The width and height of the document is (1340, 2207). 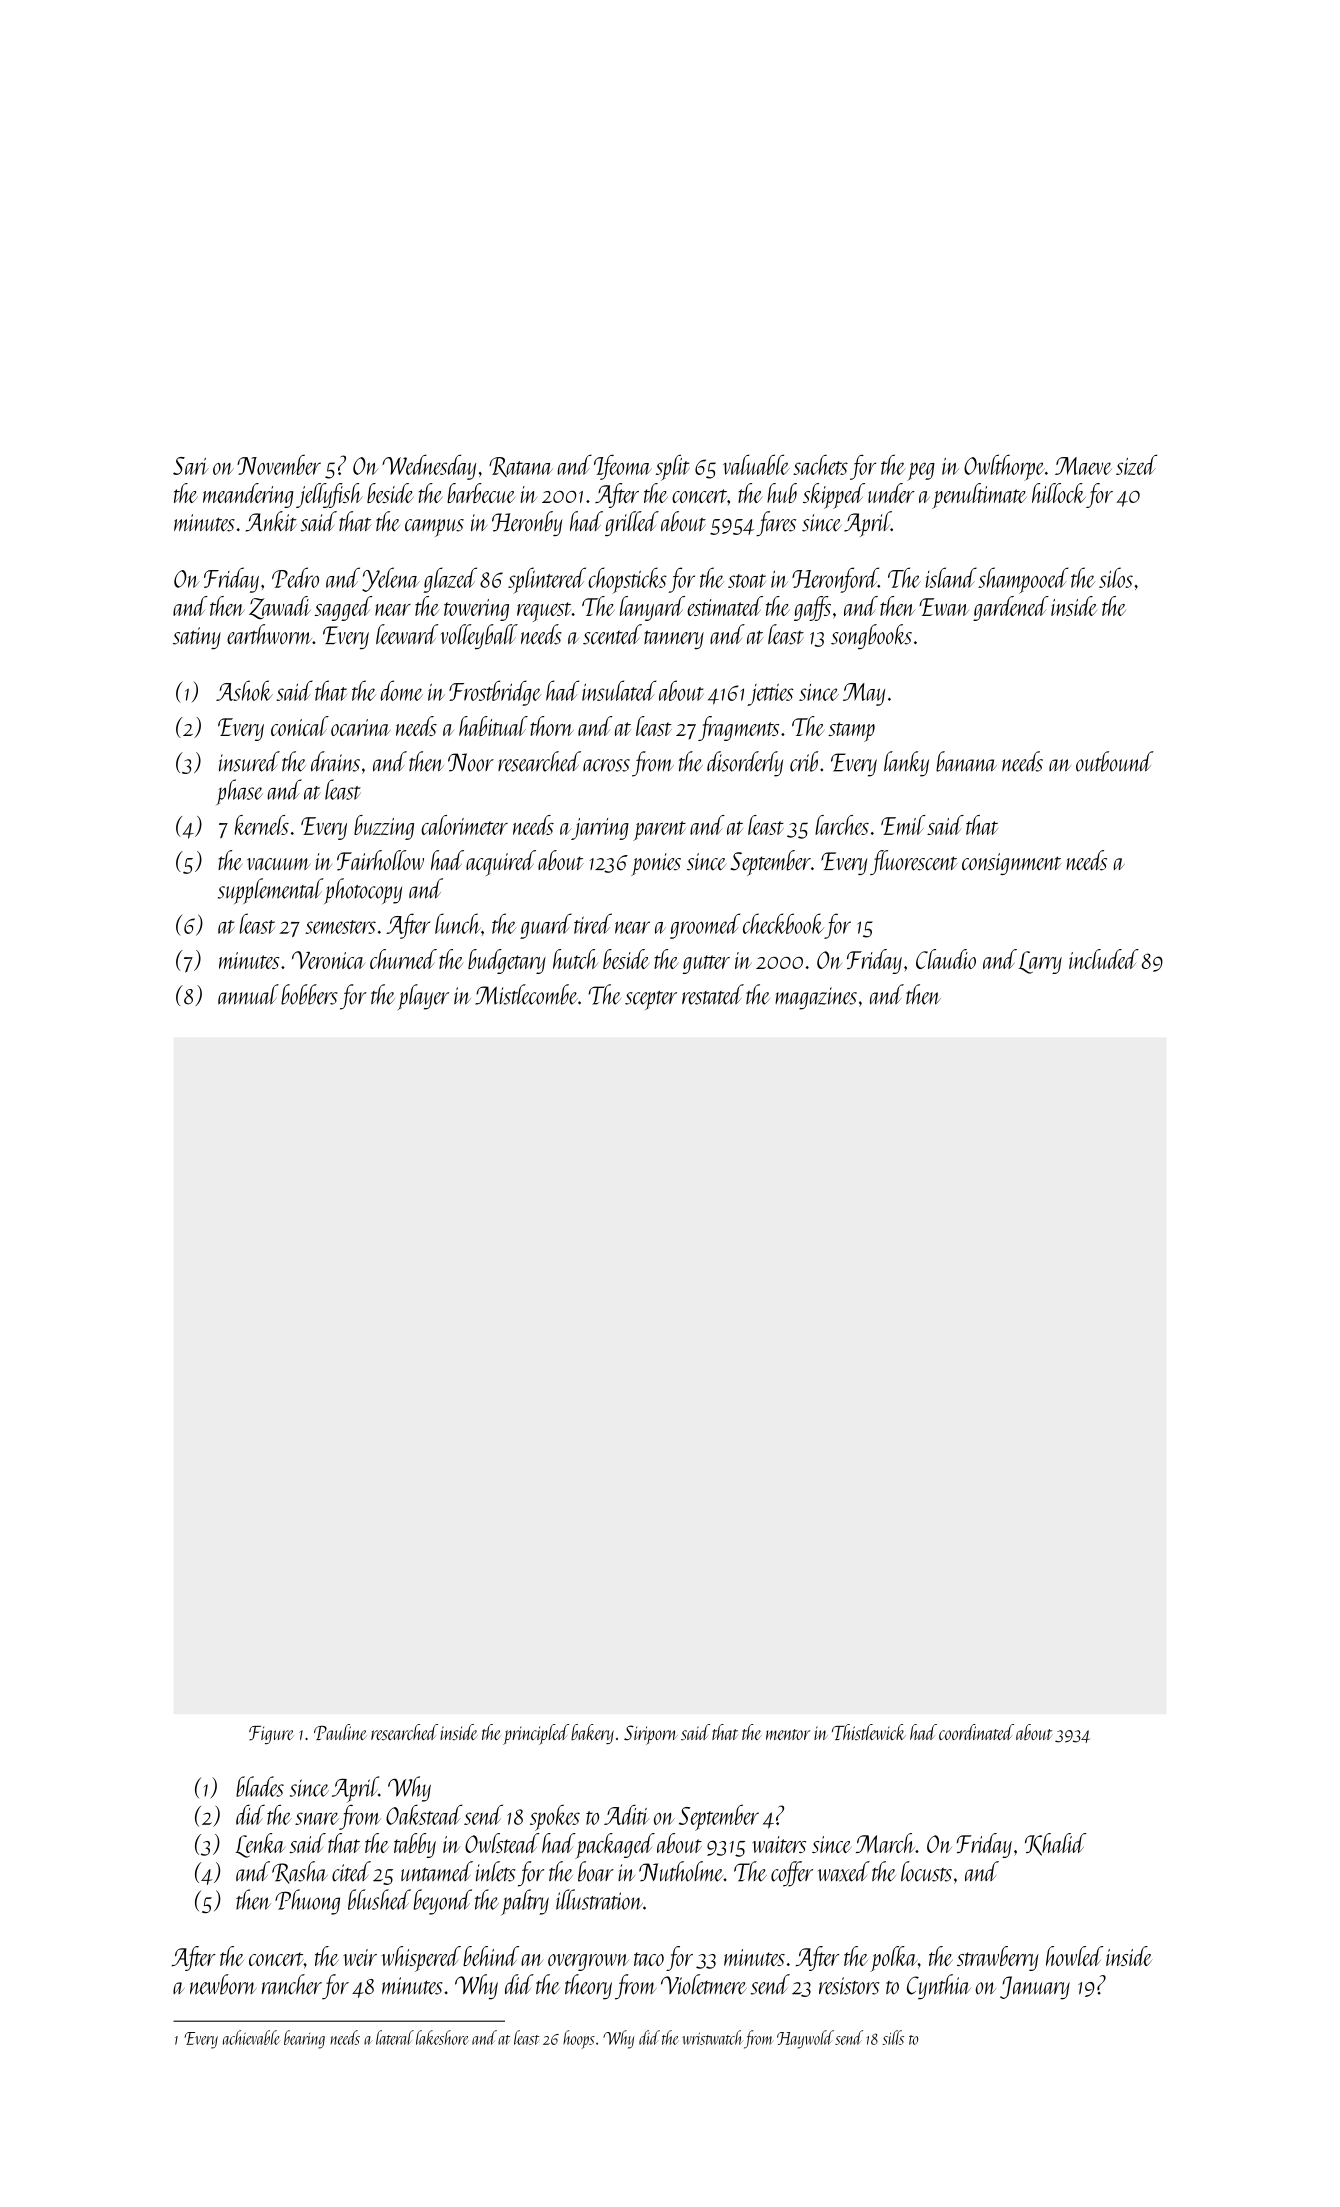 What do you see at coordinates (705, 926) in the document?
I see `groomed` at bounding box center [705, 926].
